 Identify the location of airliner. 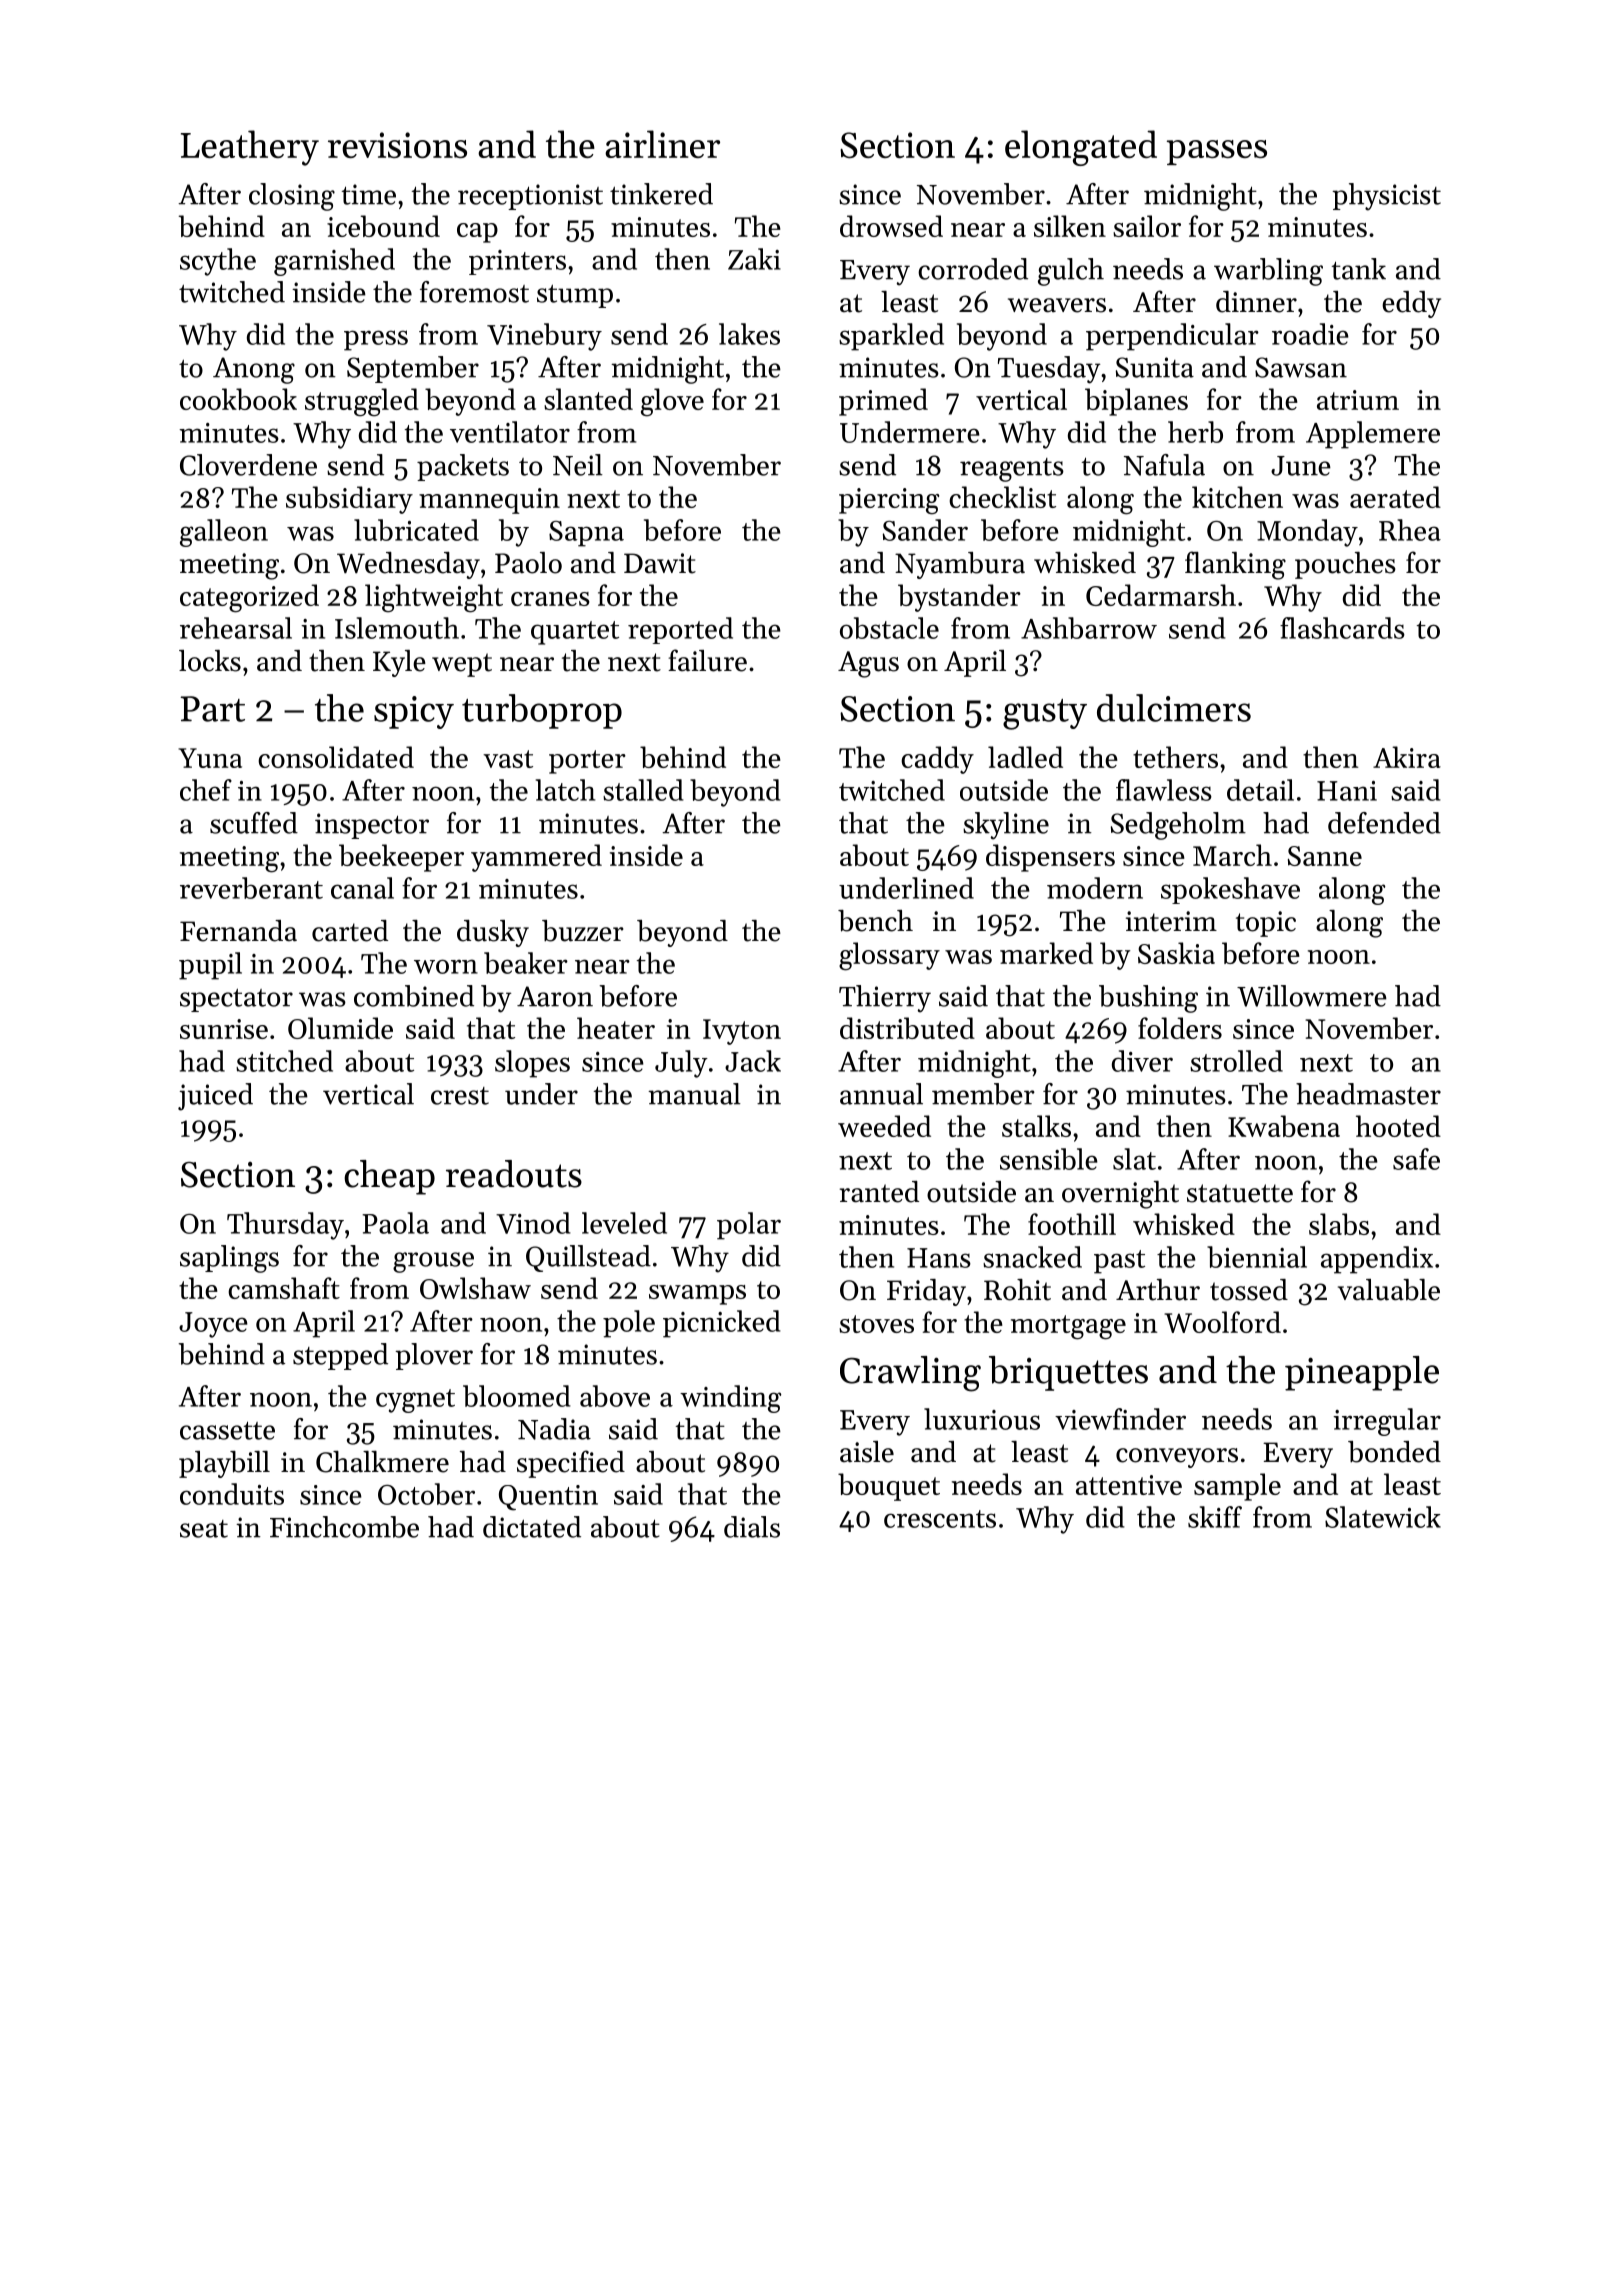
(662, 144).
